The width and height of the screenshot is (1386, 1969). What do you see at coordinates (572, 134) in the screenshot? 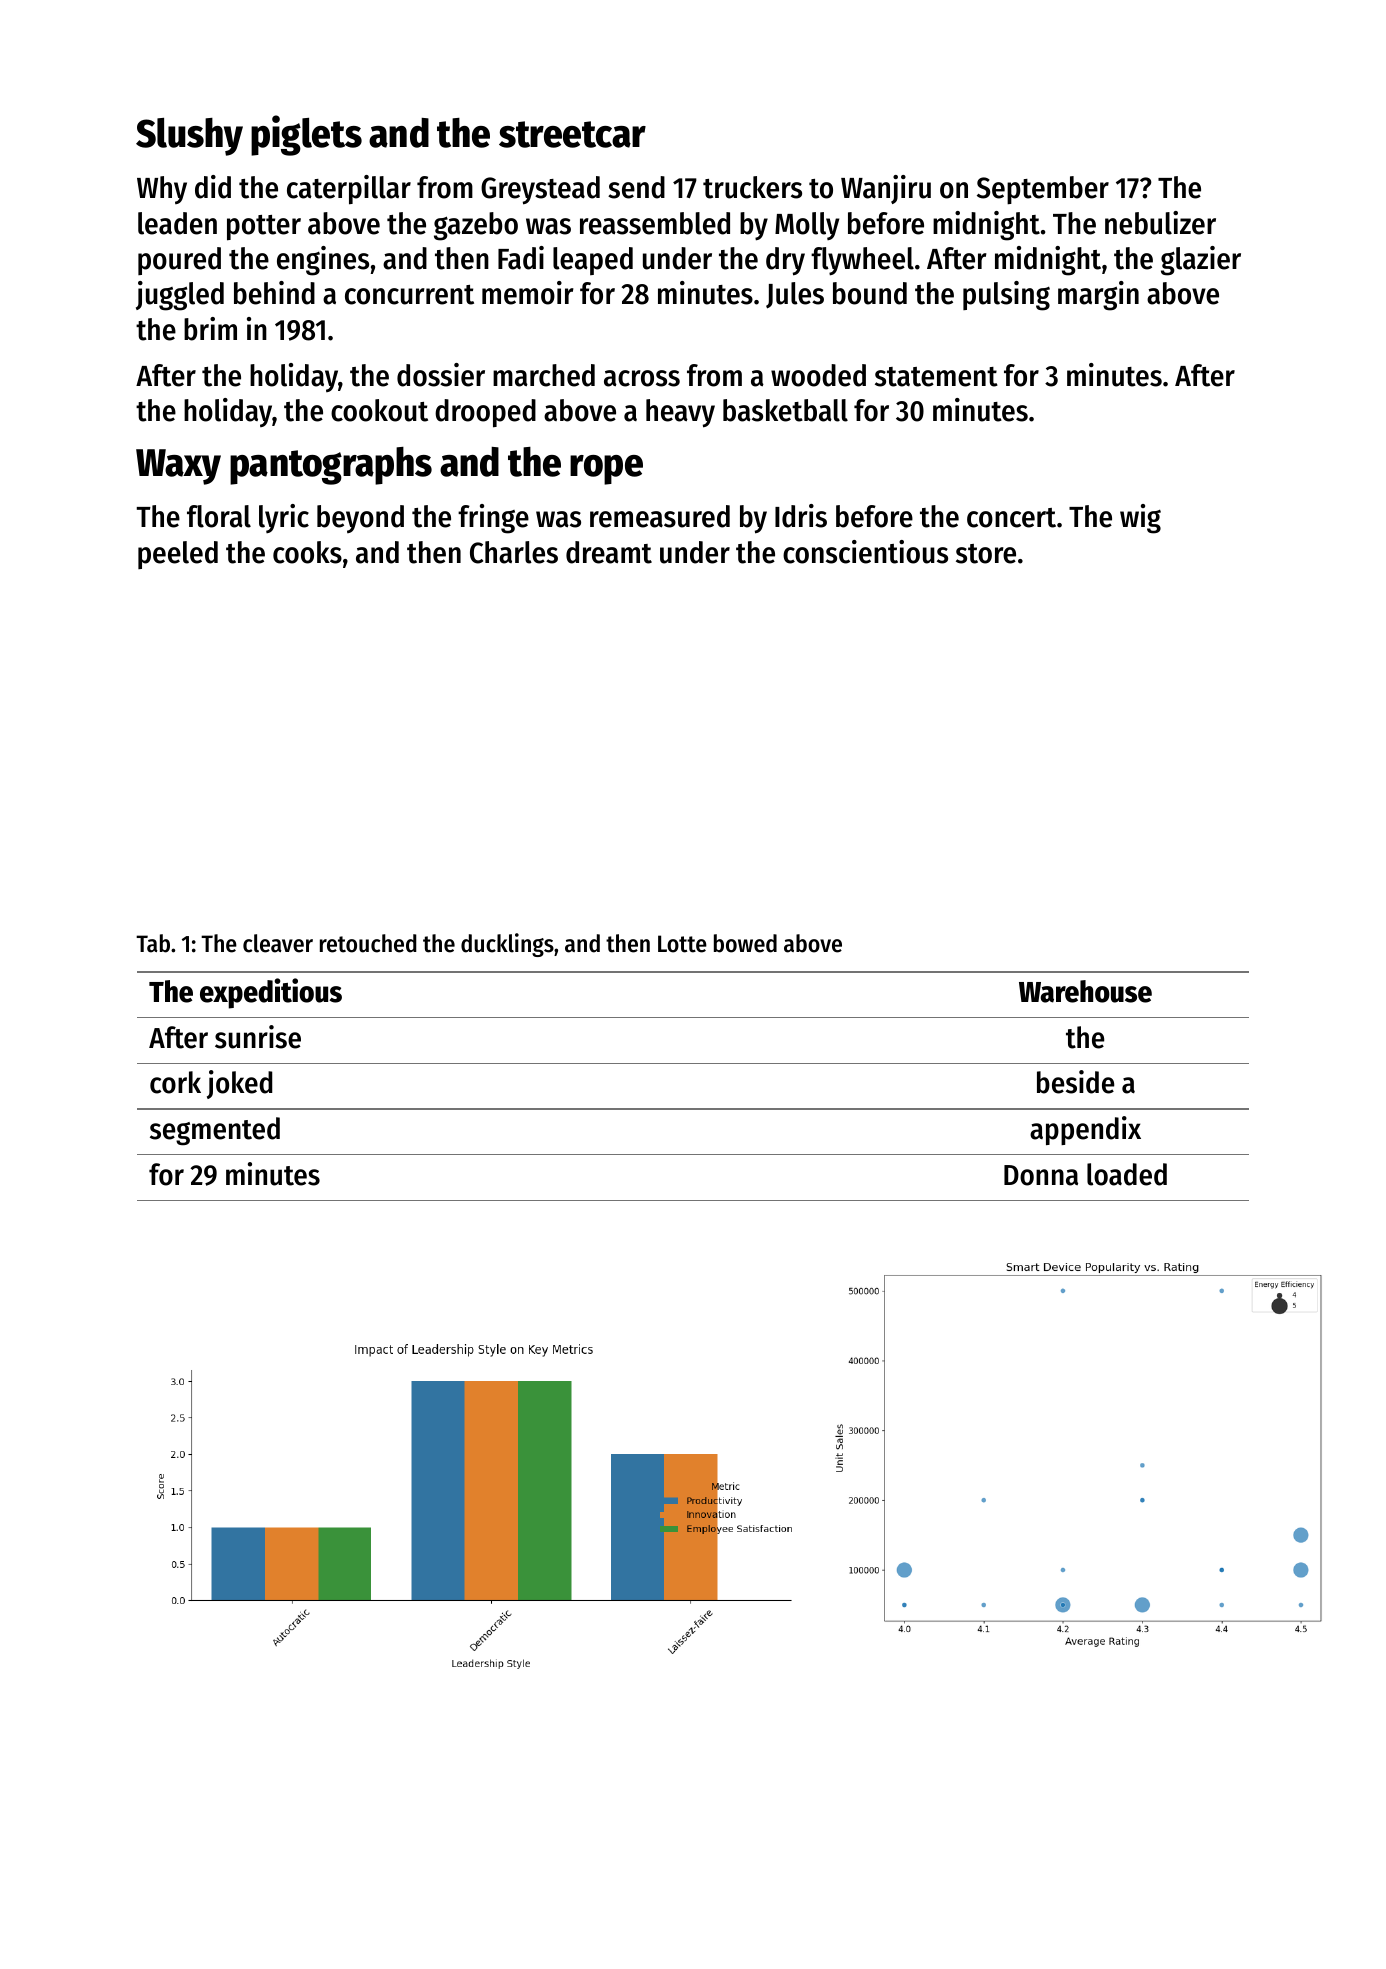
I see `streetcar` at bounding box center [572, 134].
